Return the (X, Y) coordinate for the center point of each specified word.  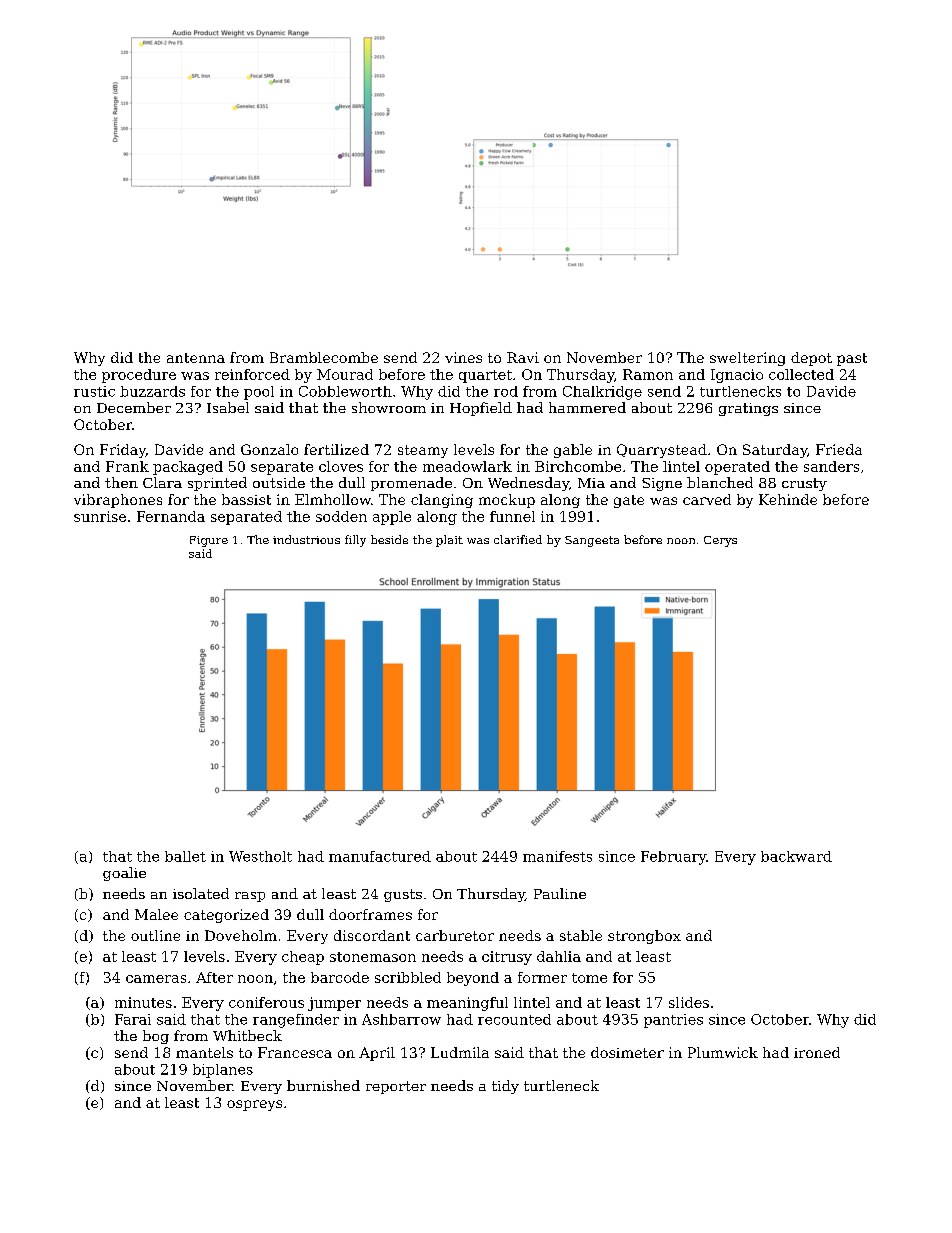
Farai (133, 1019)
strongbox (644, 937)
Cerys (720, 541)
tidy (505, 1087)
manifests (557, 856)
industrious (306, 539)
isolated (201, 893)
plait (449, 541)
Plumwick (723, 1052)
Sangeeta (592, 541)
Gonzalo (269, 449)
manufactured (380, 856)
